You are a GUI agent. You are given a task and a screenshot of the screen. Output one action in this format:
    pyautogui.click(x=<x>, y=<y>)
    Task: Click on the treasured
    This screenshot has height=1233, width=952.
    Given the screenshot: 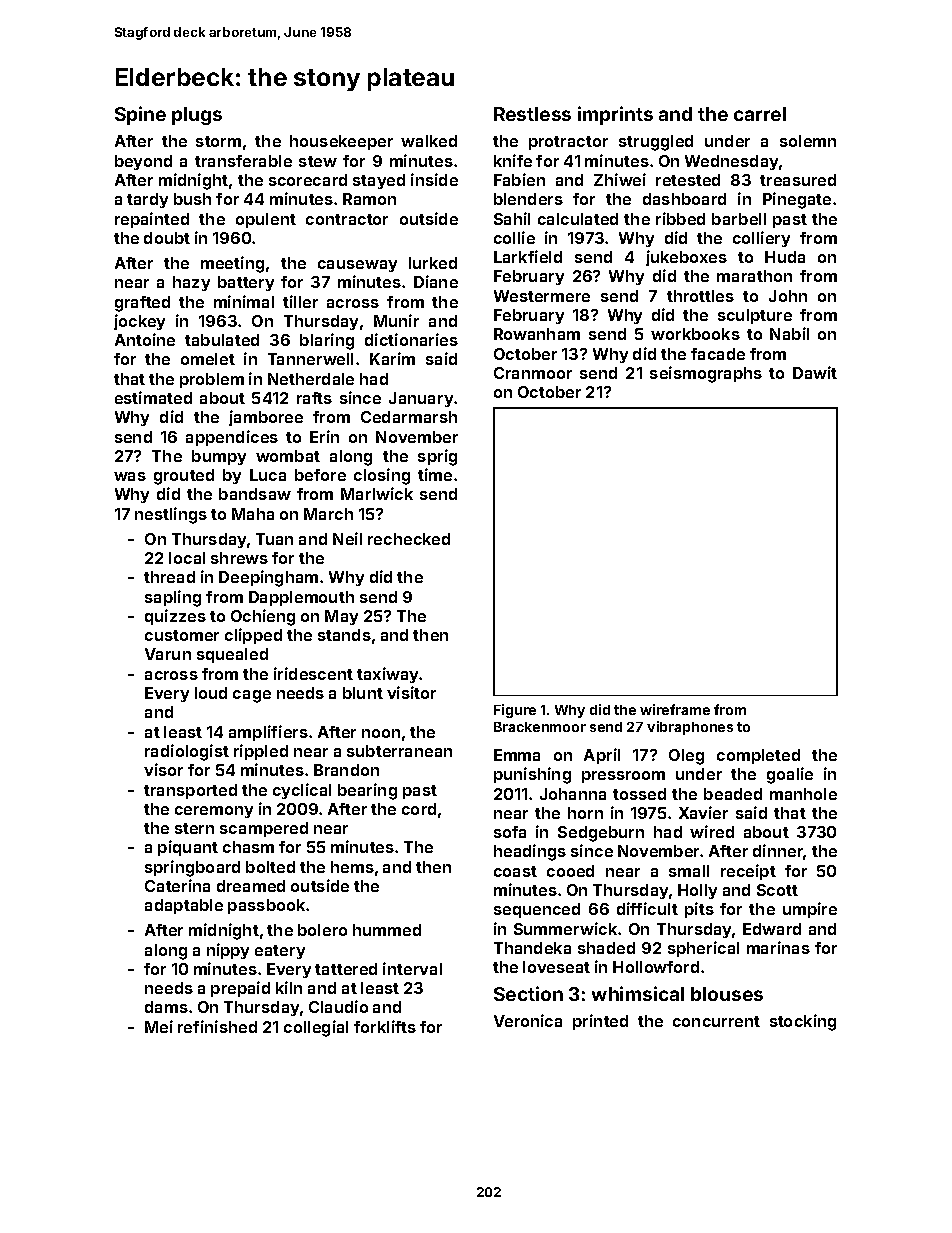 What is the action you would take?
    pyautogui.click(x=798, y=180)
